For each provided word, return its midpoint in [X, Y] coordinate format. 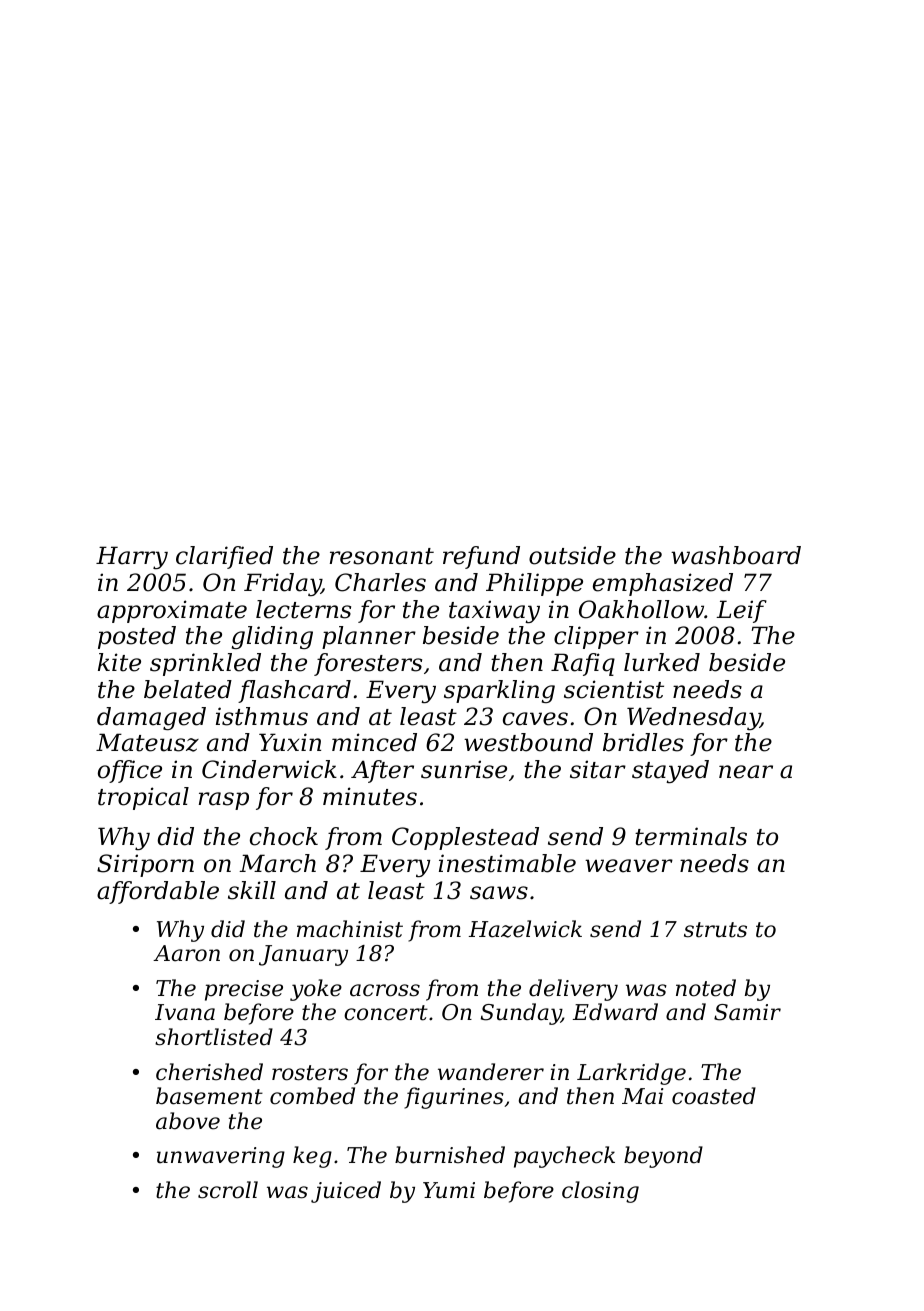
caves [535, 719]
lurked [662, 662]
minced [374, 742]
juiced [346, 1192]
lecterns [303, 609]
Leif [741, 611]
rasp [224, 801]
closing [600, 1192]
